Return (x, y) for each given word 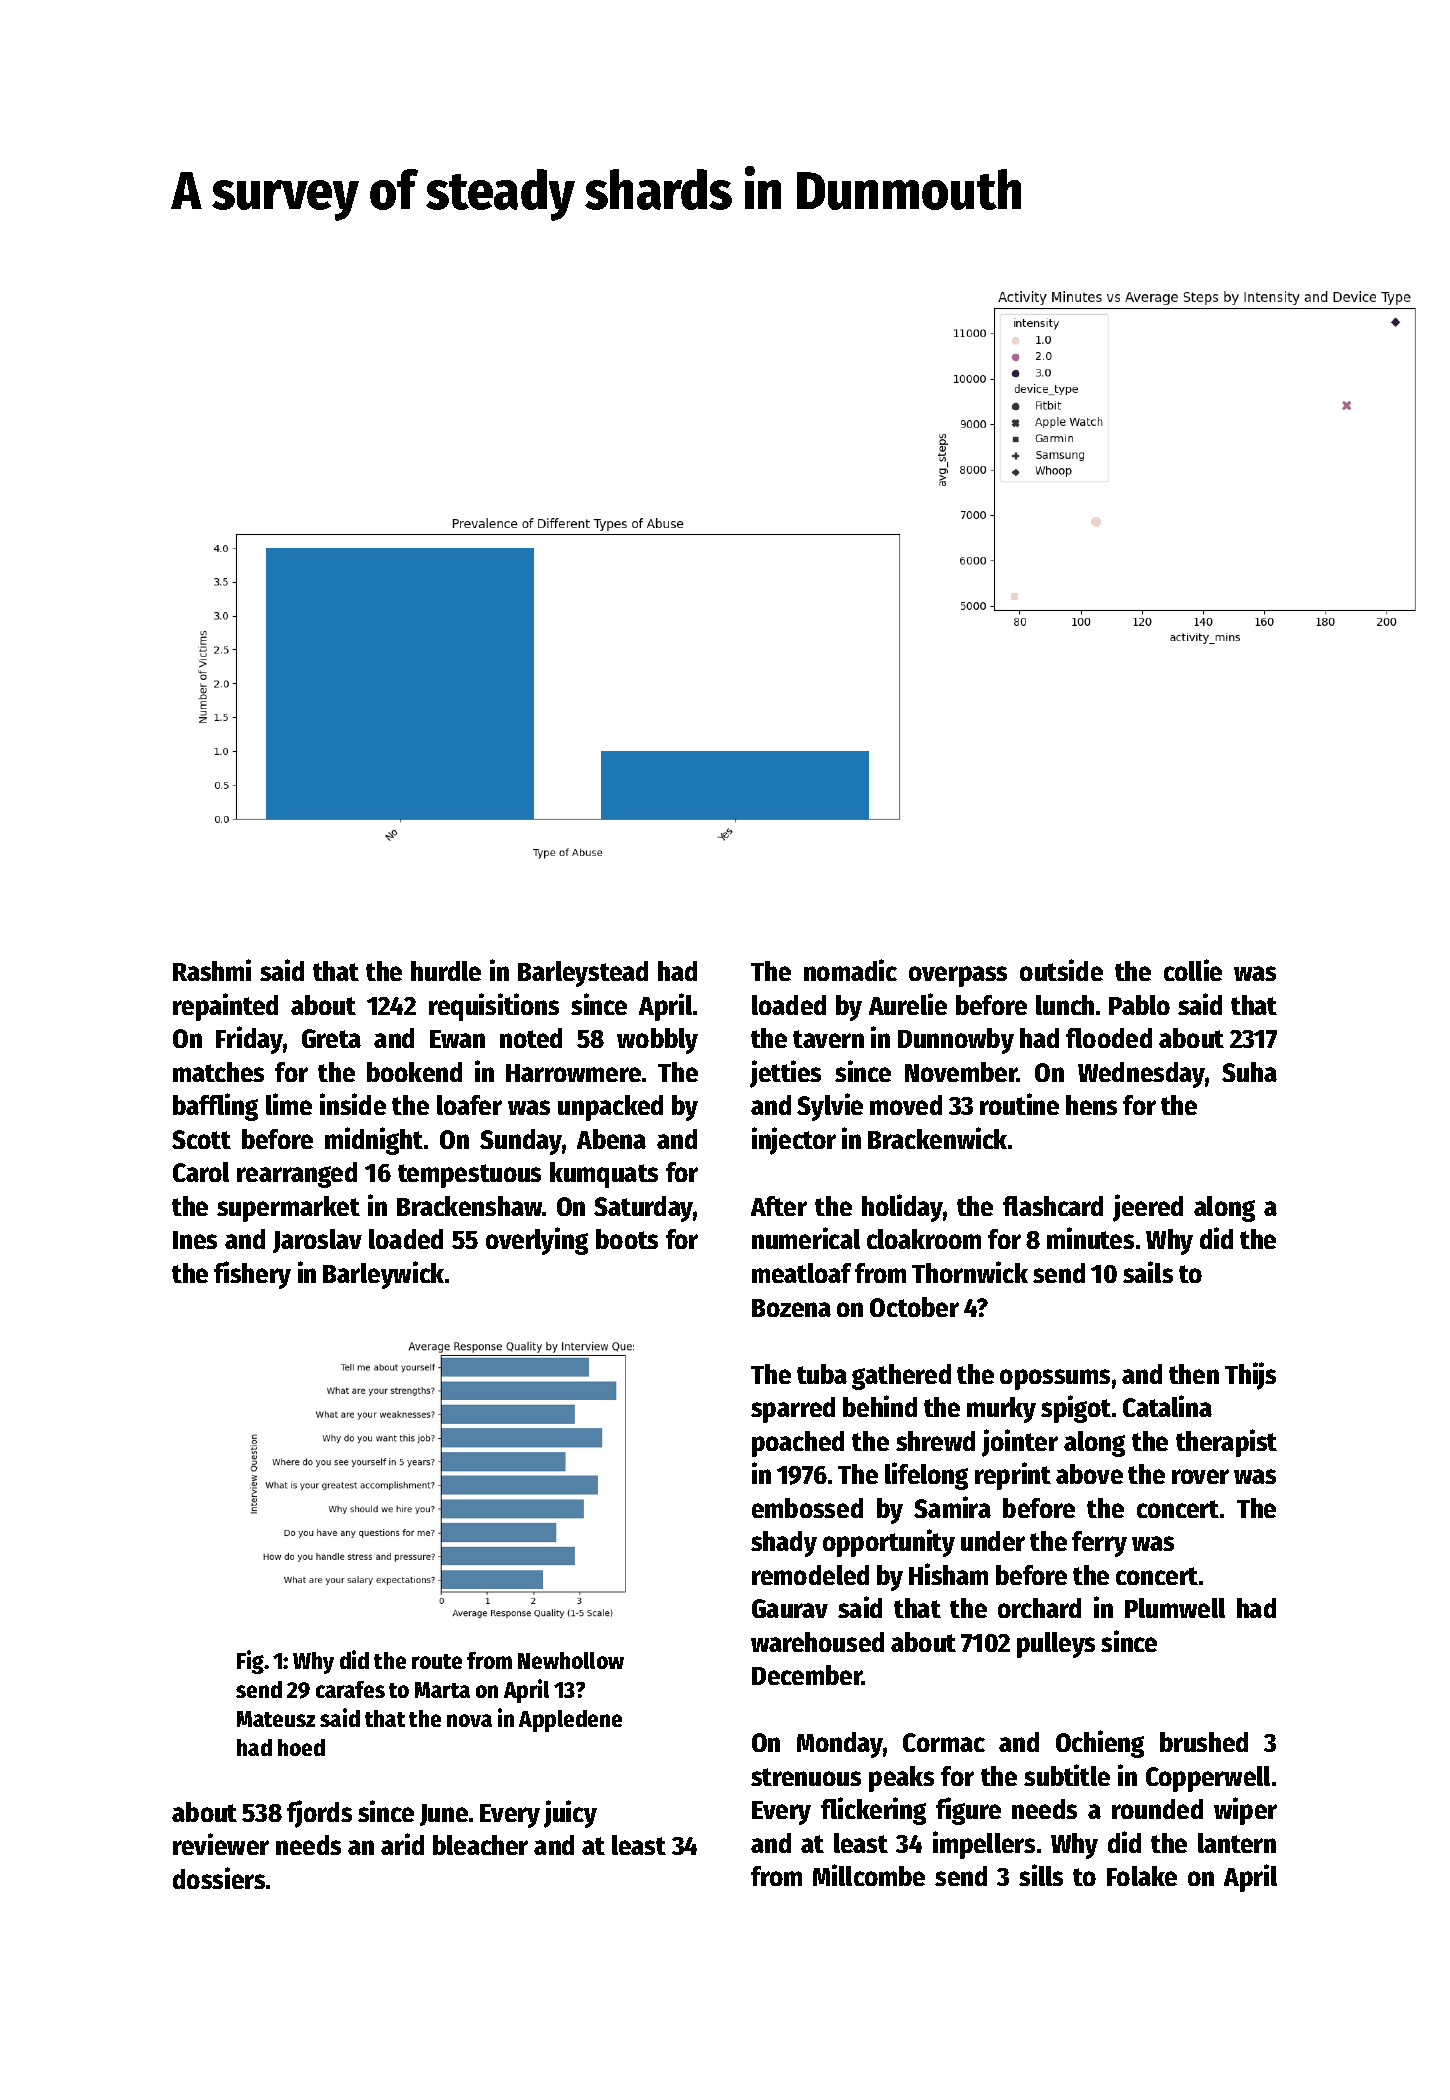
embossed (807, 1508)
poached (798, 1444)
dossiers (219, 1878)
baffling (215, 1107)
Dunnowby (956, 1041)
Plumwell (1175, 1608)
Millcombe (869, 1875)
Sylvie (830, 1107)
